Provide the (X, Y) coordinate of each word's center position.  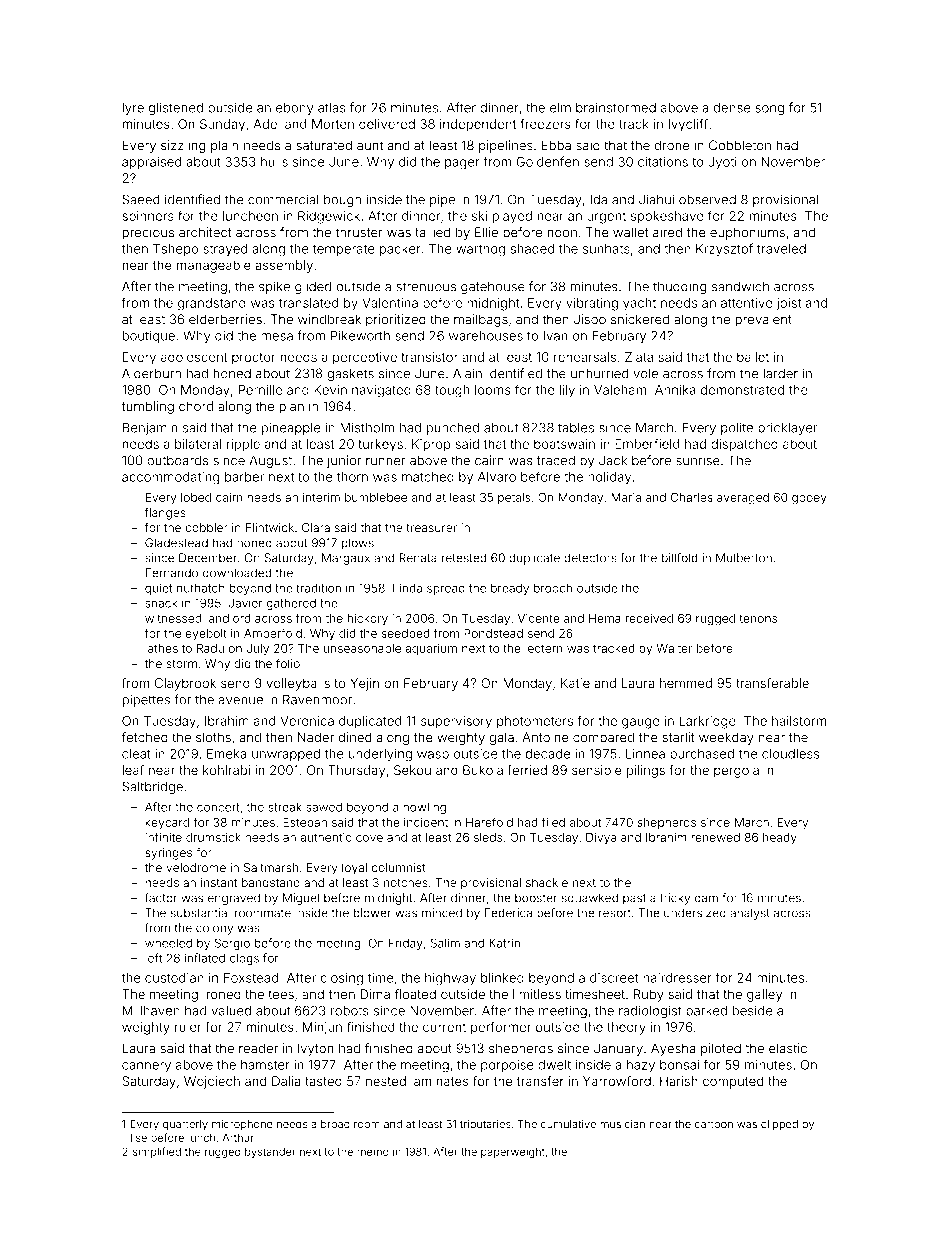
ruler (188, 1027)
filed (553, 822)
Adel (266, 124)
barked (706, 1011)
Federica (508, 913)
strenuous (426, 287)
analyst (749, 914)
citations (663, 162)
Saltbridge (152, 787)
